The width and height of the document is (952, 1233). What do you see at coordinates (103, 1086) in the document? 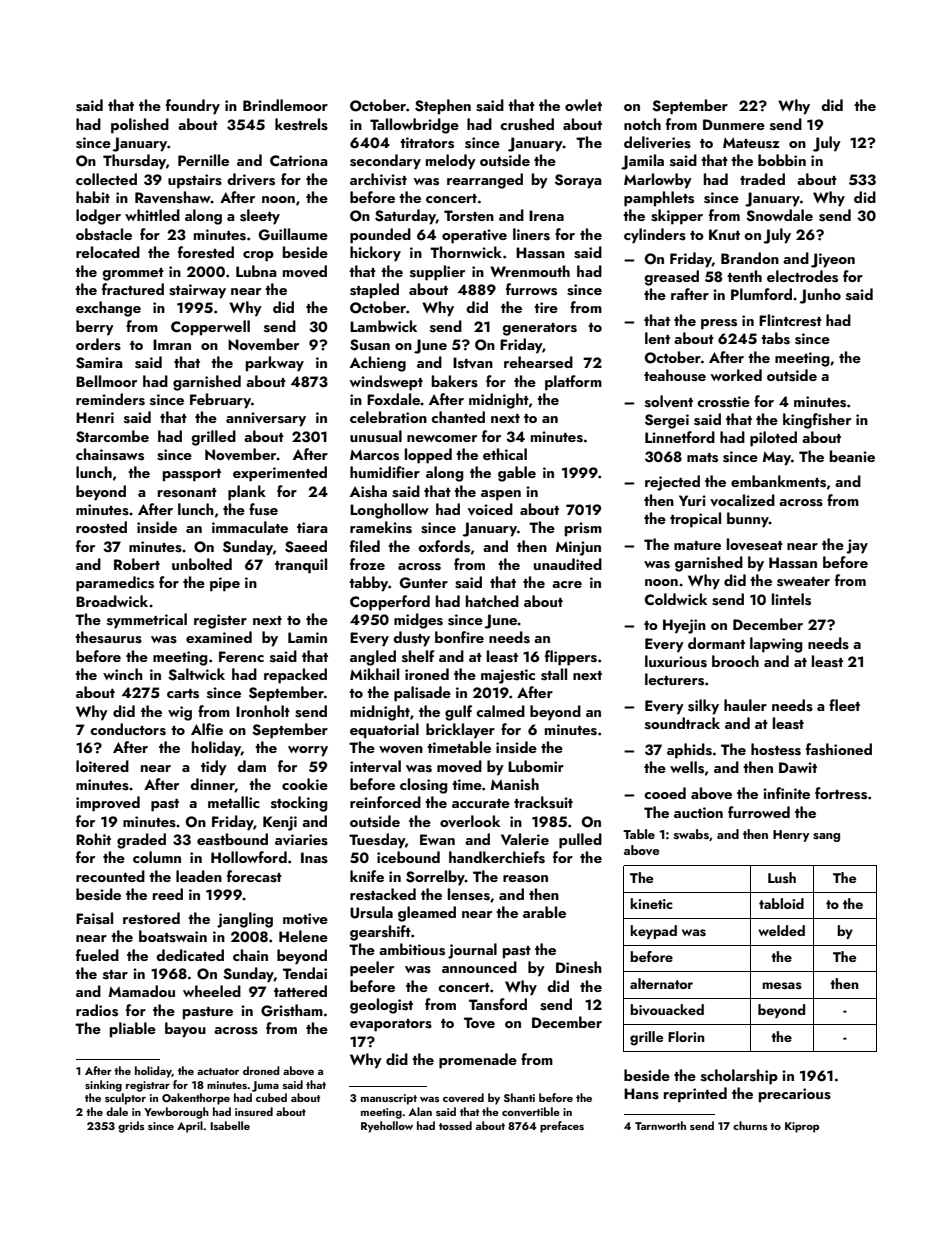
I see `sinking` at bounding box center [103, 1086].
